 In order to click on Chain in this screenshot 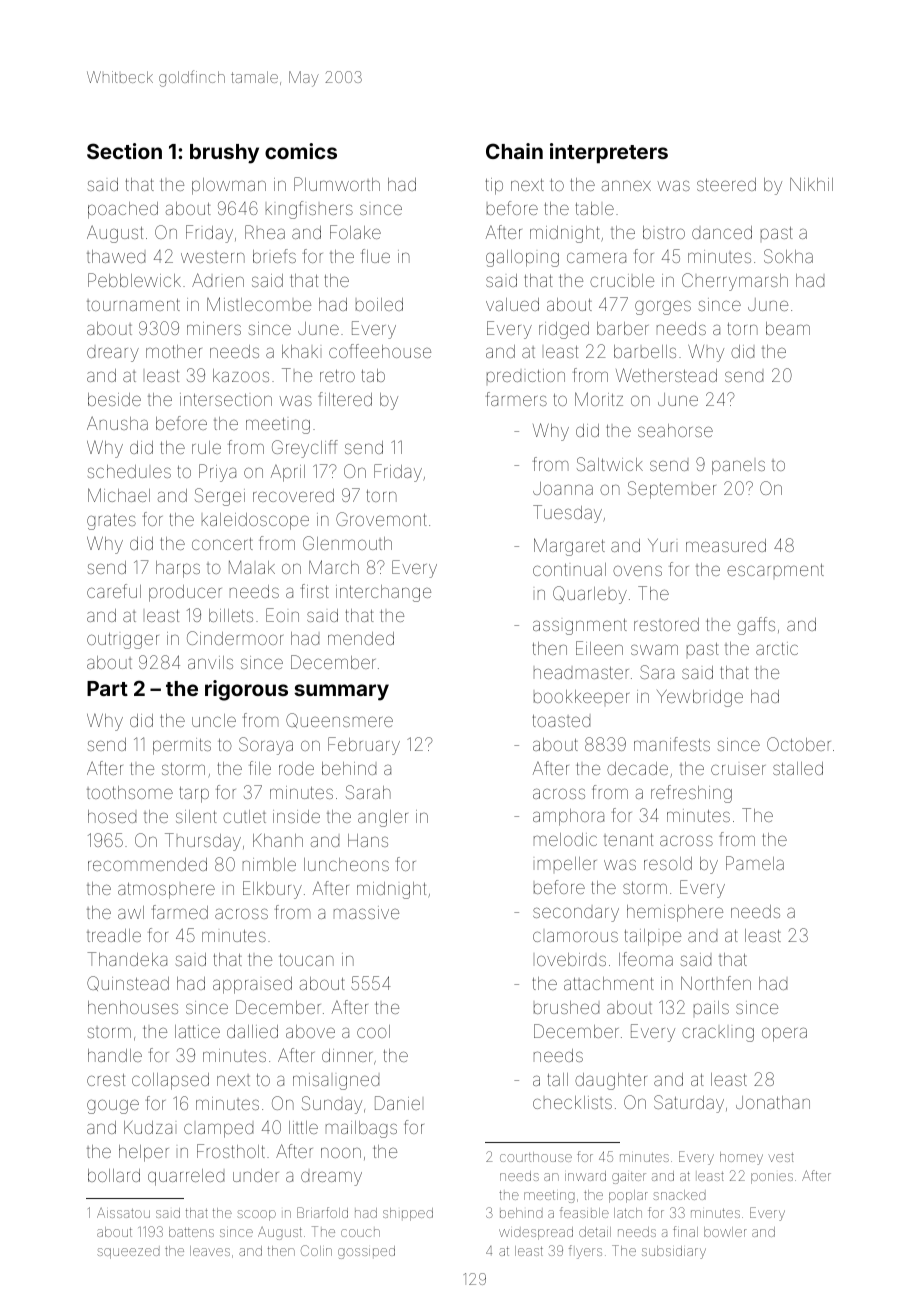, I will do `click(514, 151)`.
